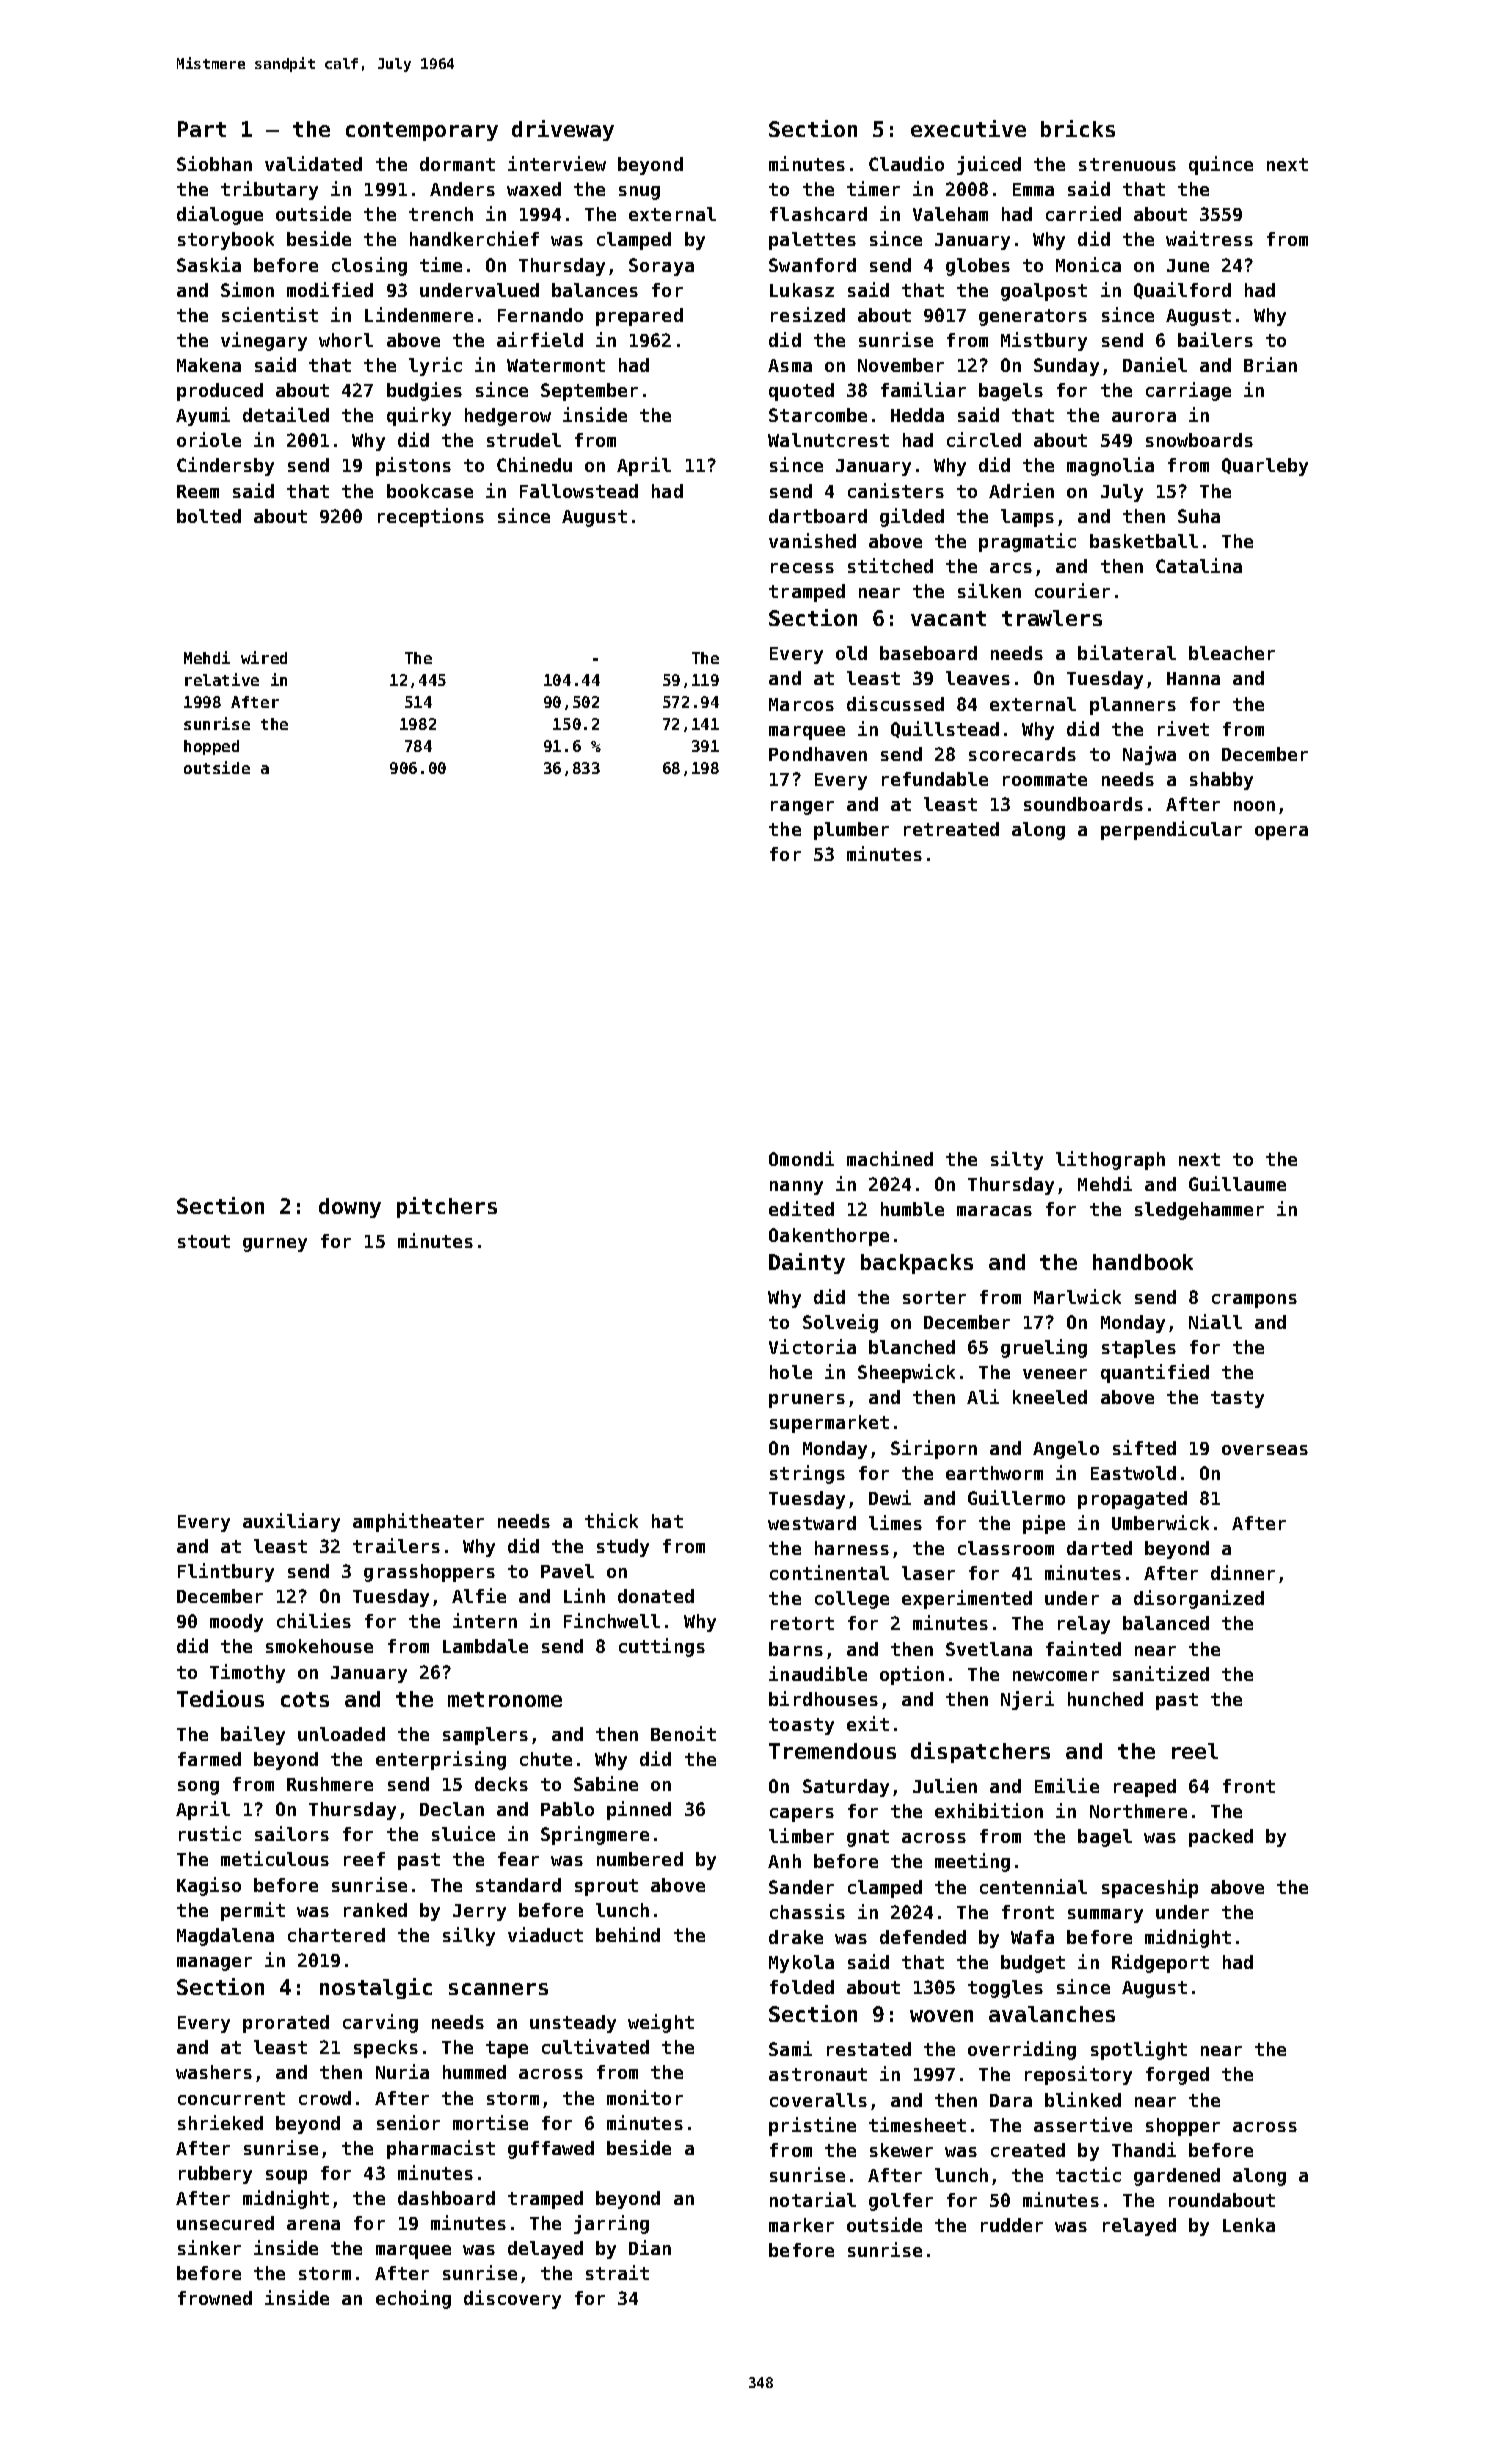 Image resolution: width=1496 pixels, height=2464 pixels. What do you see at coordinates (1254, 806) in the screenshot?
I see `noon` at bounding box center [1254, 806].
